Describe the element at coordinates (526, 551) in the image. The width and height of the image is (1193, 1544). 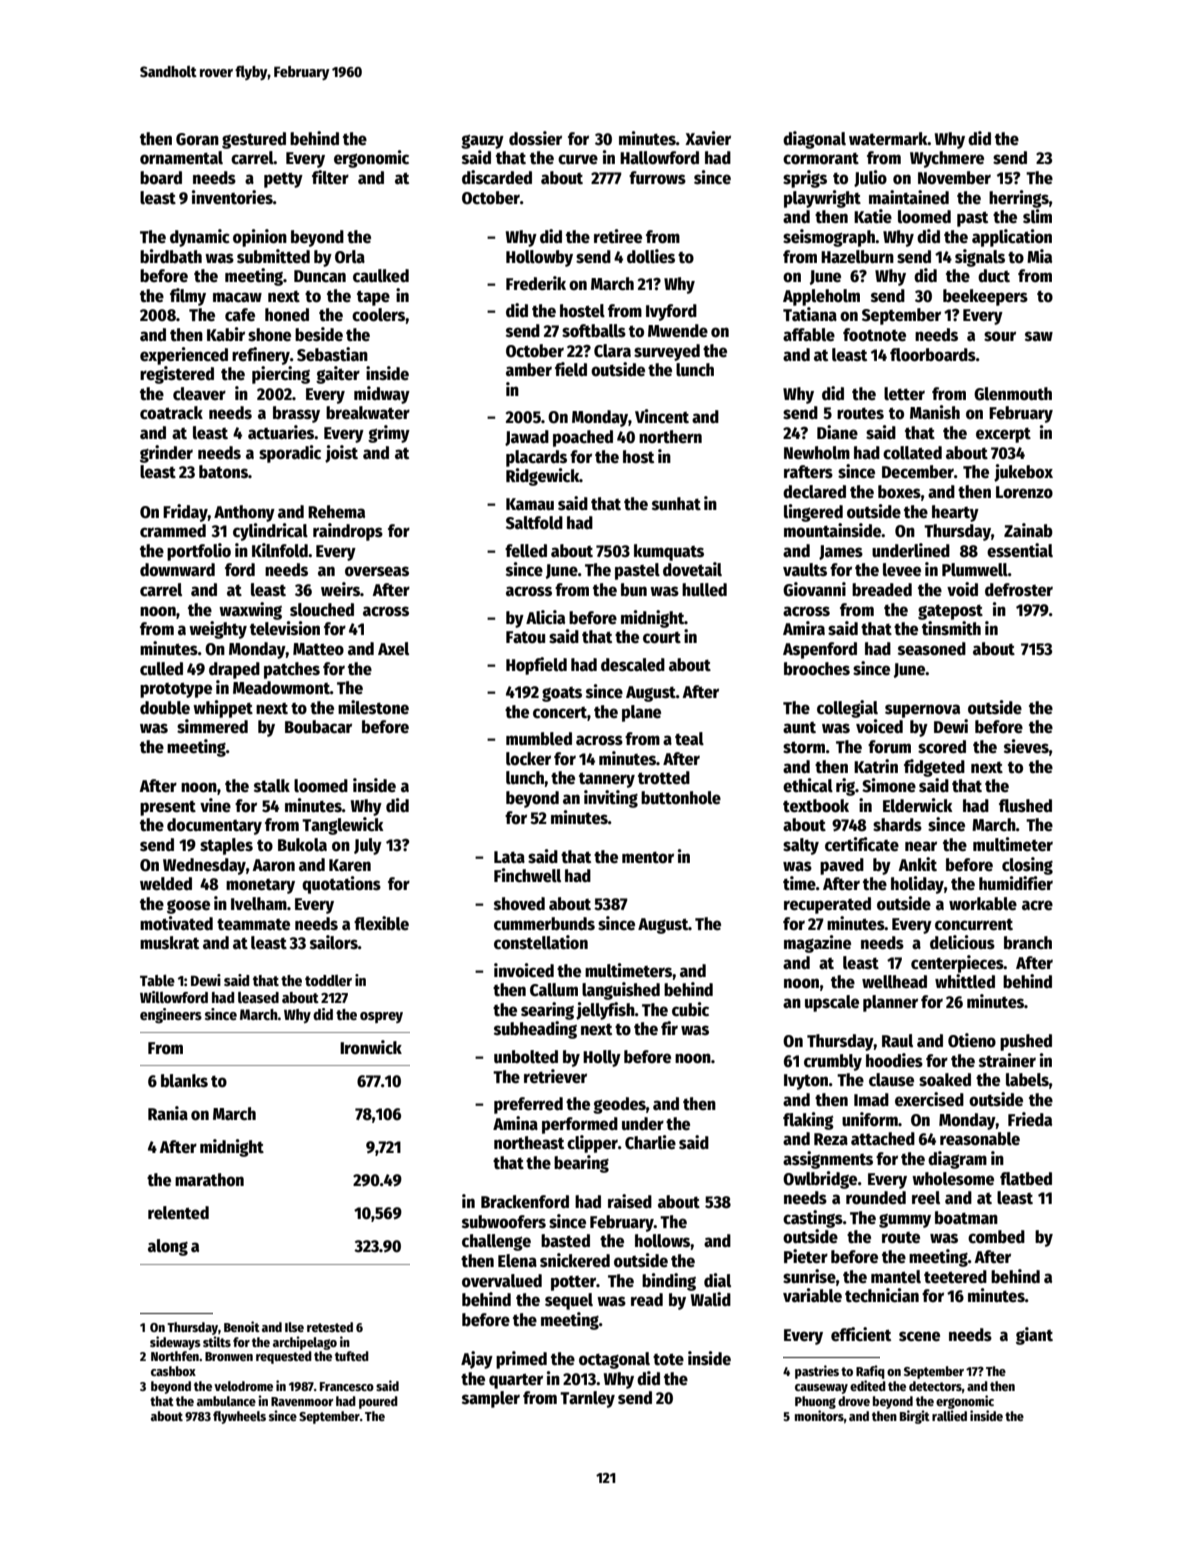
I see `felled` at that location.
